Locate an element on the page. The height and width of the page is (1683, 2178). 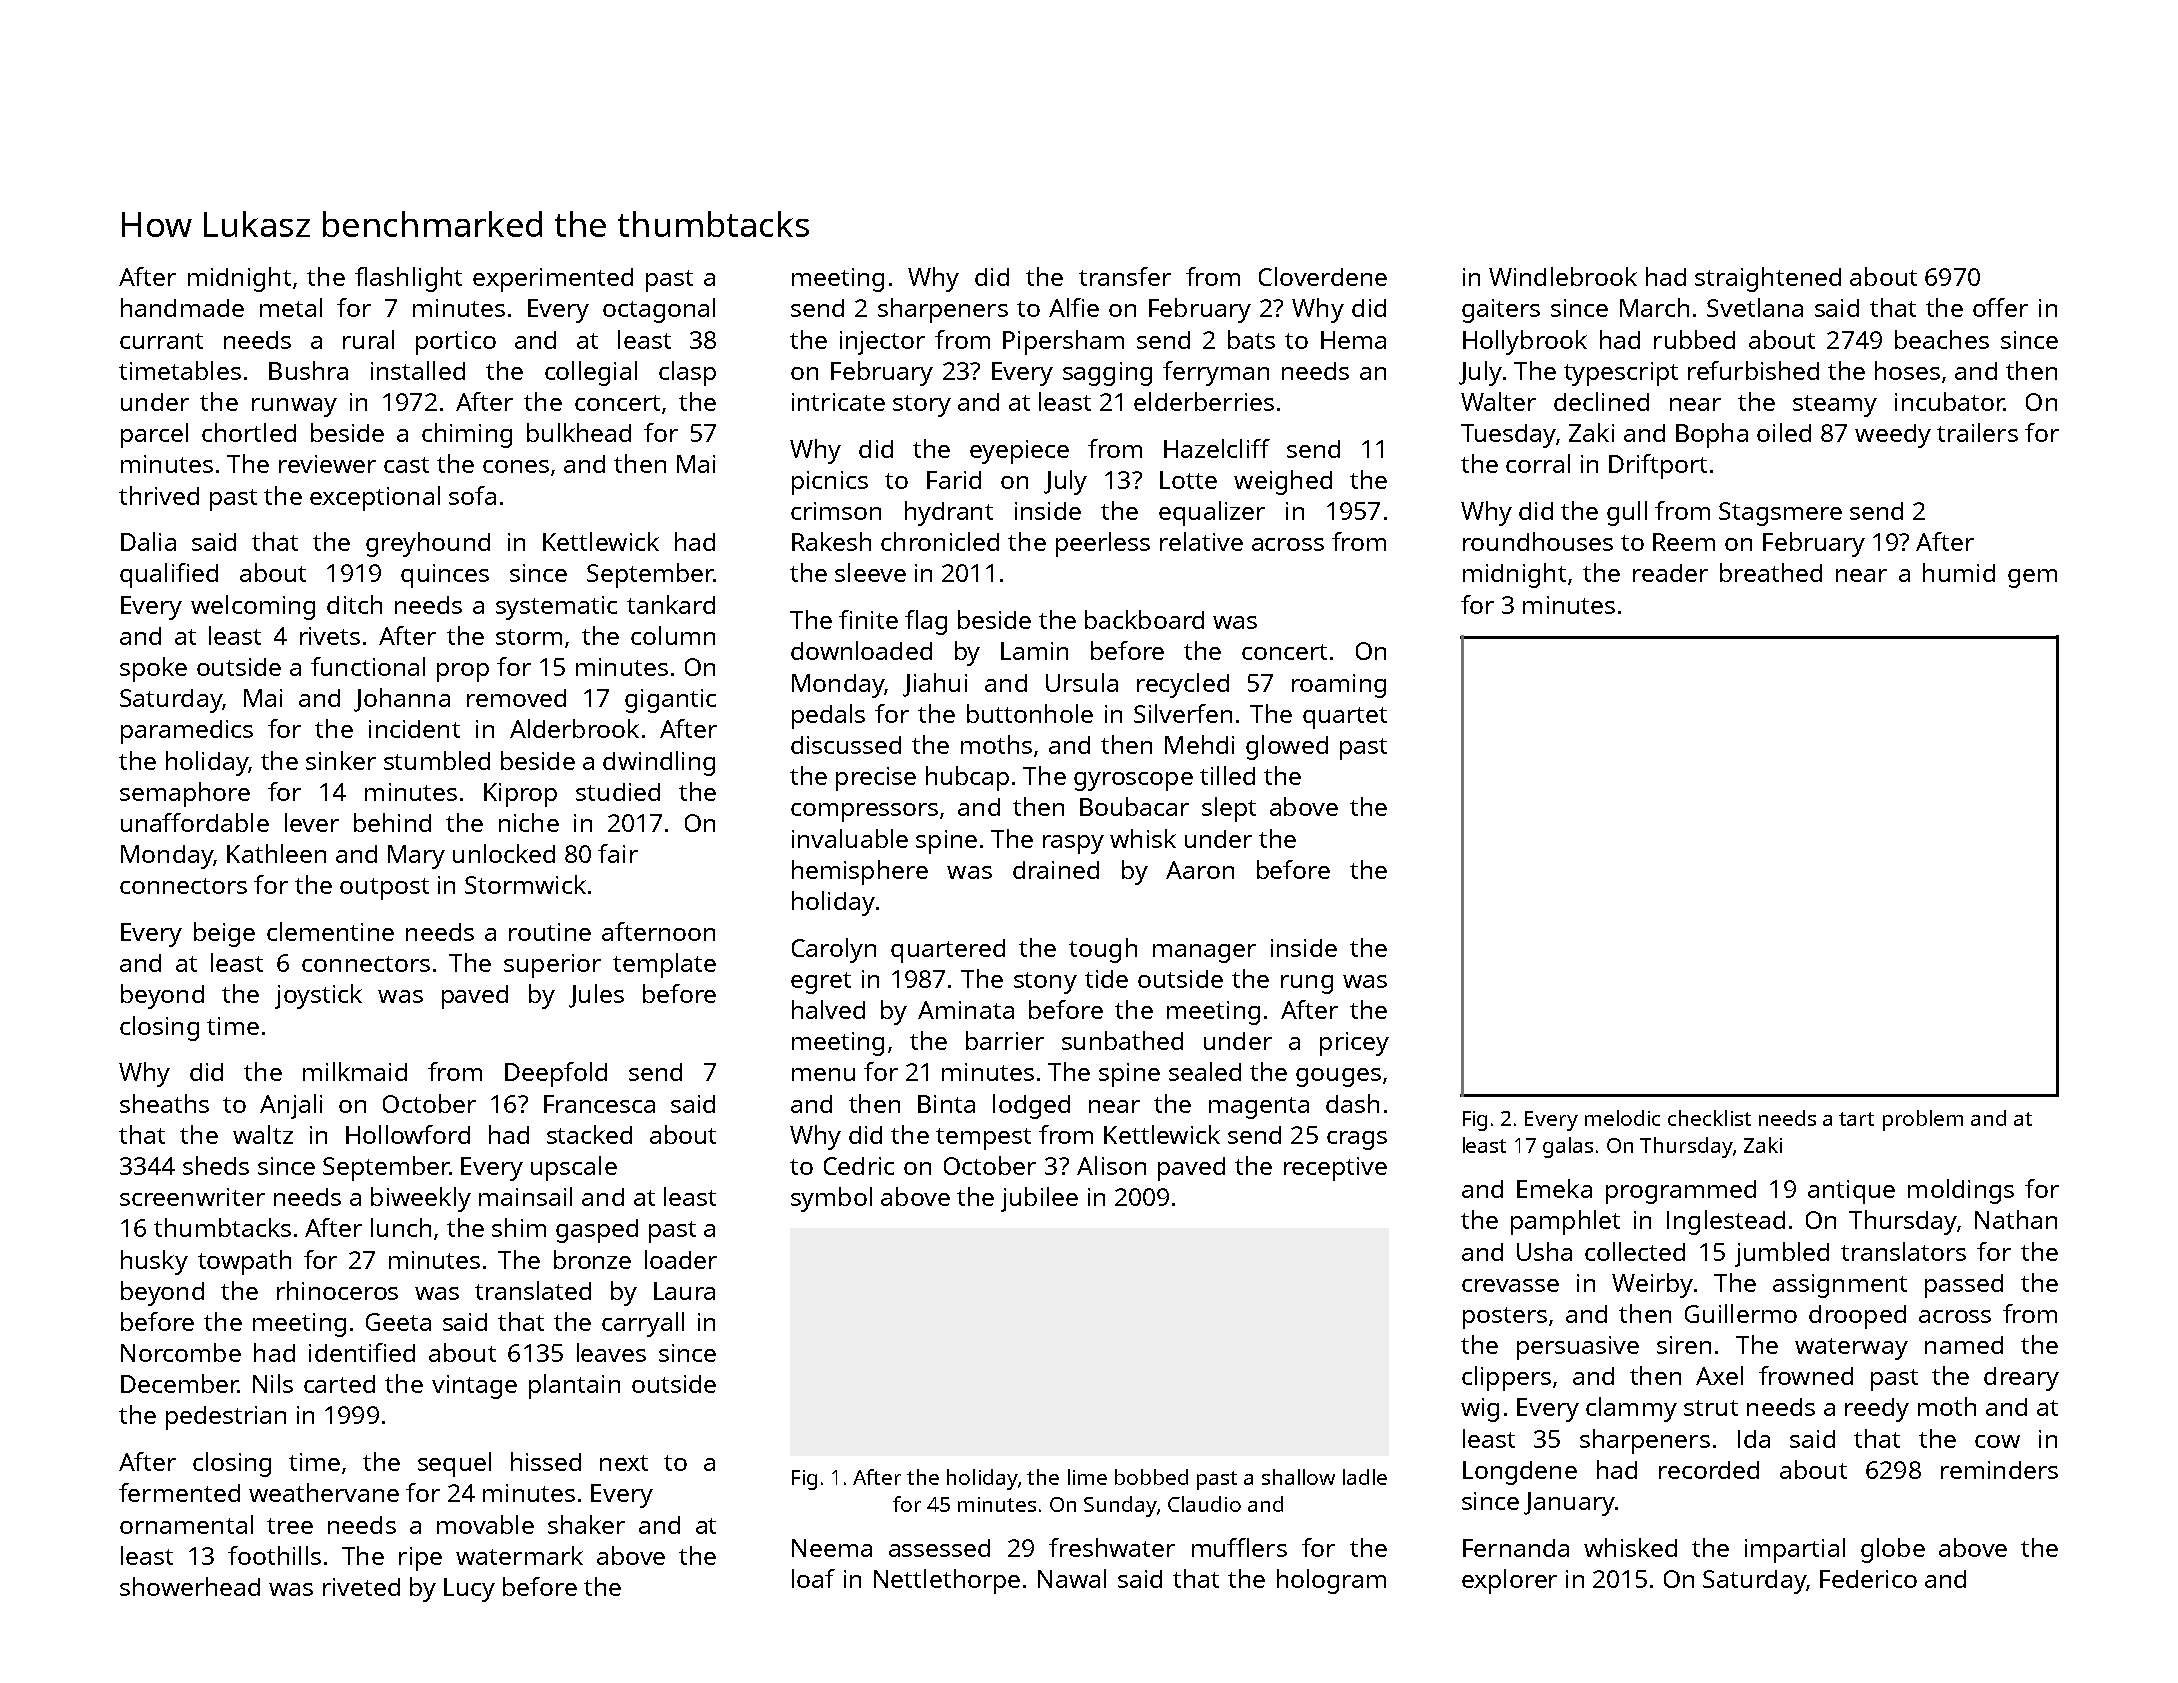
Nathan is located at coordinates (2016, 1219).
